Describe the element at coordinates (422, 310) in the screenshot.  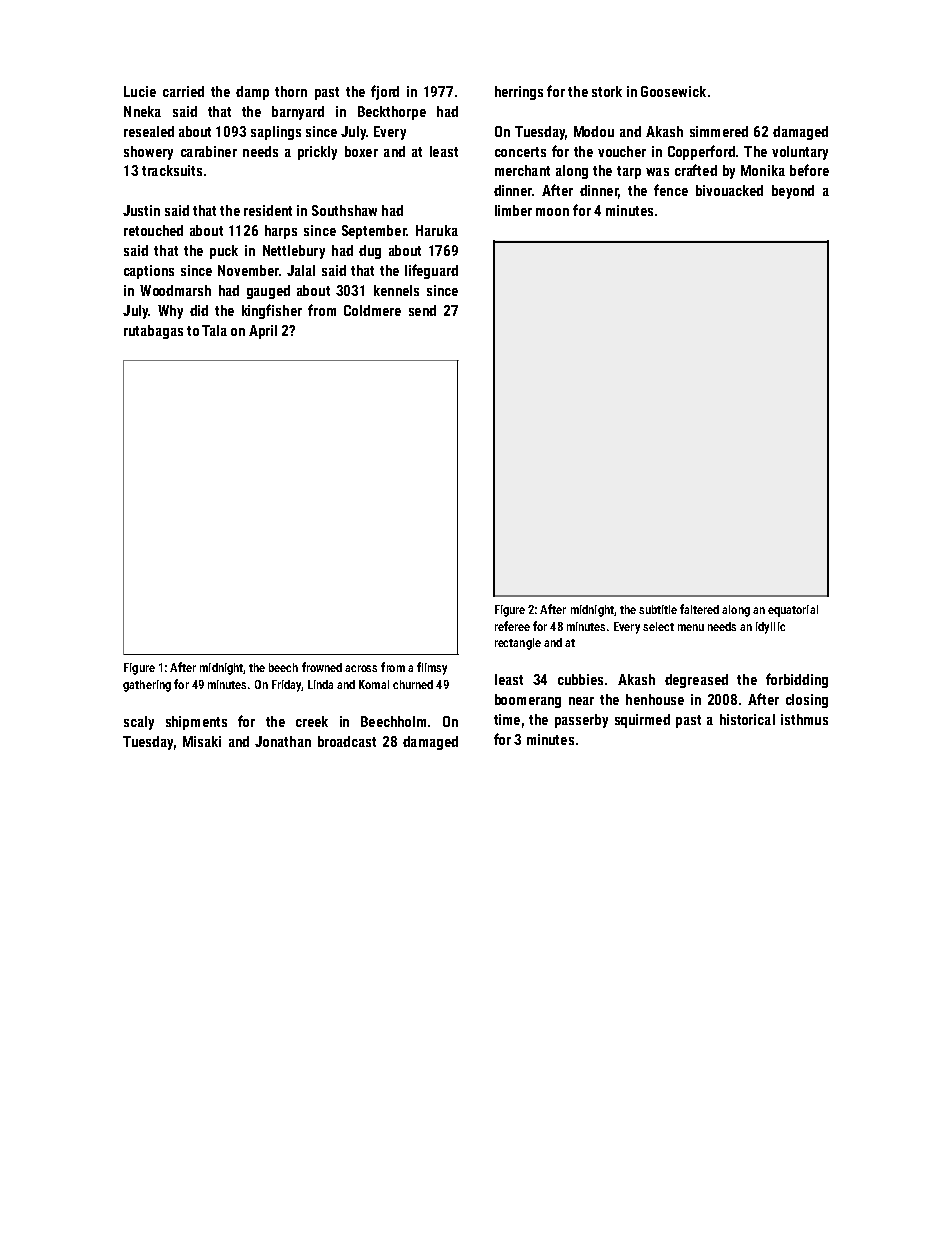
I see `send` at that location.
